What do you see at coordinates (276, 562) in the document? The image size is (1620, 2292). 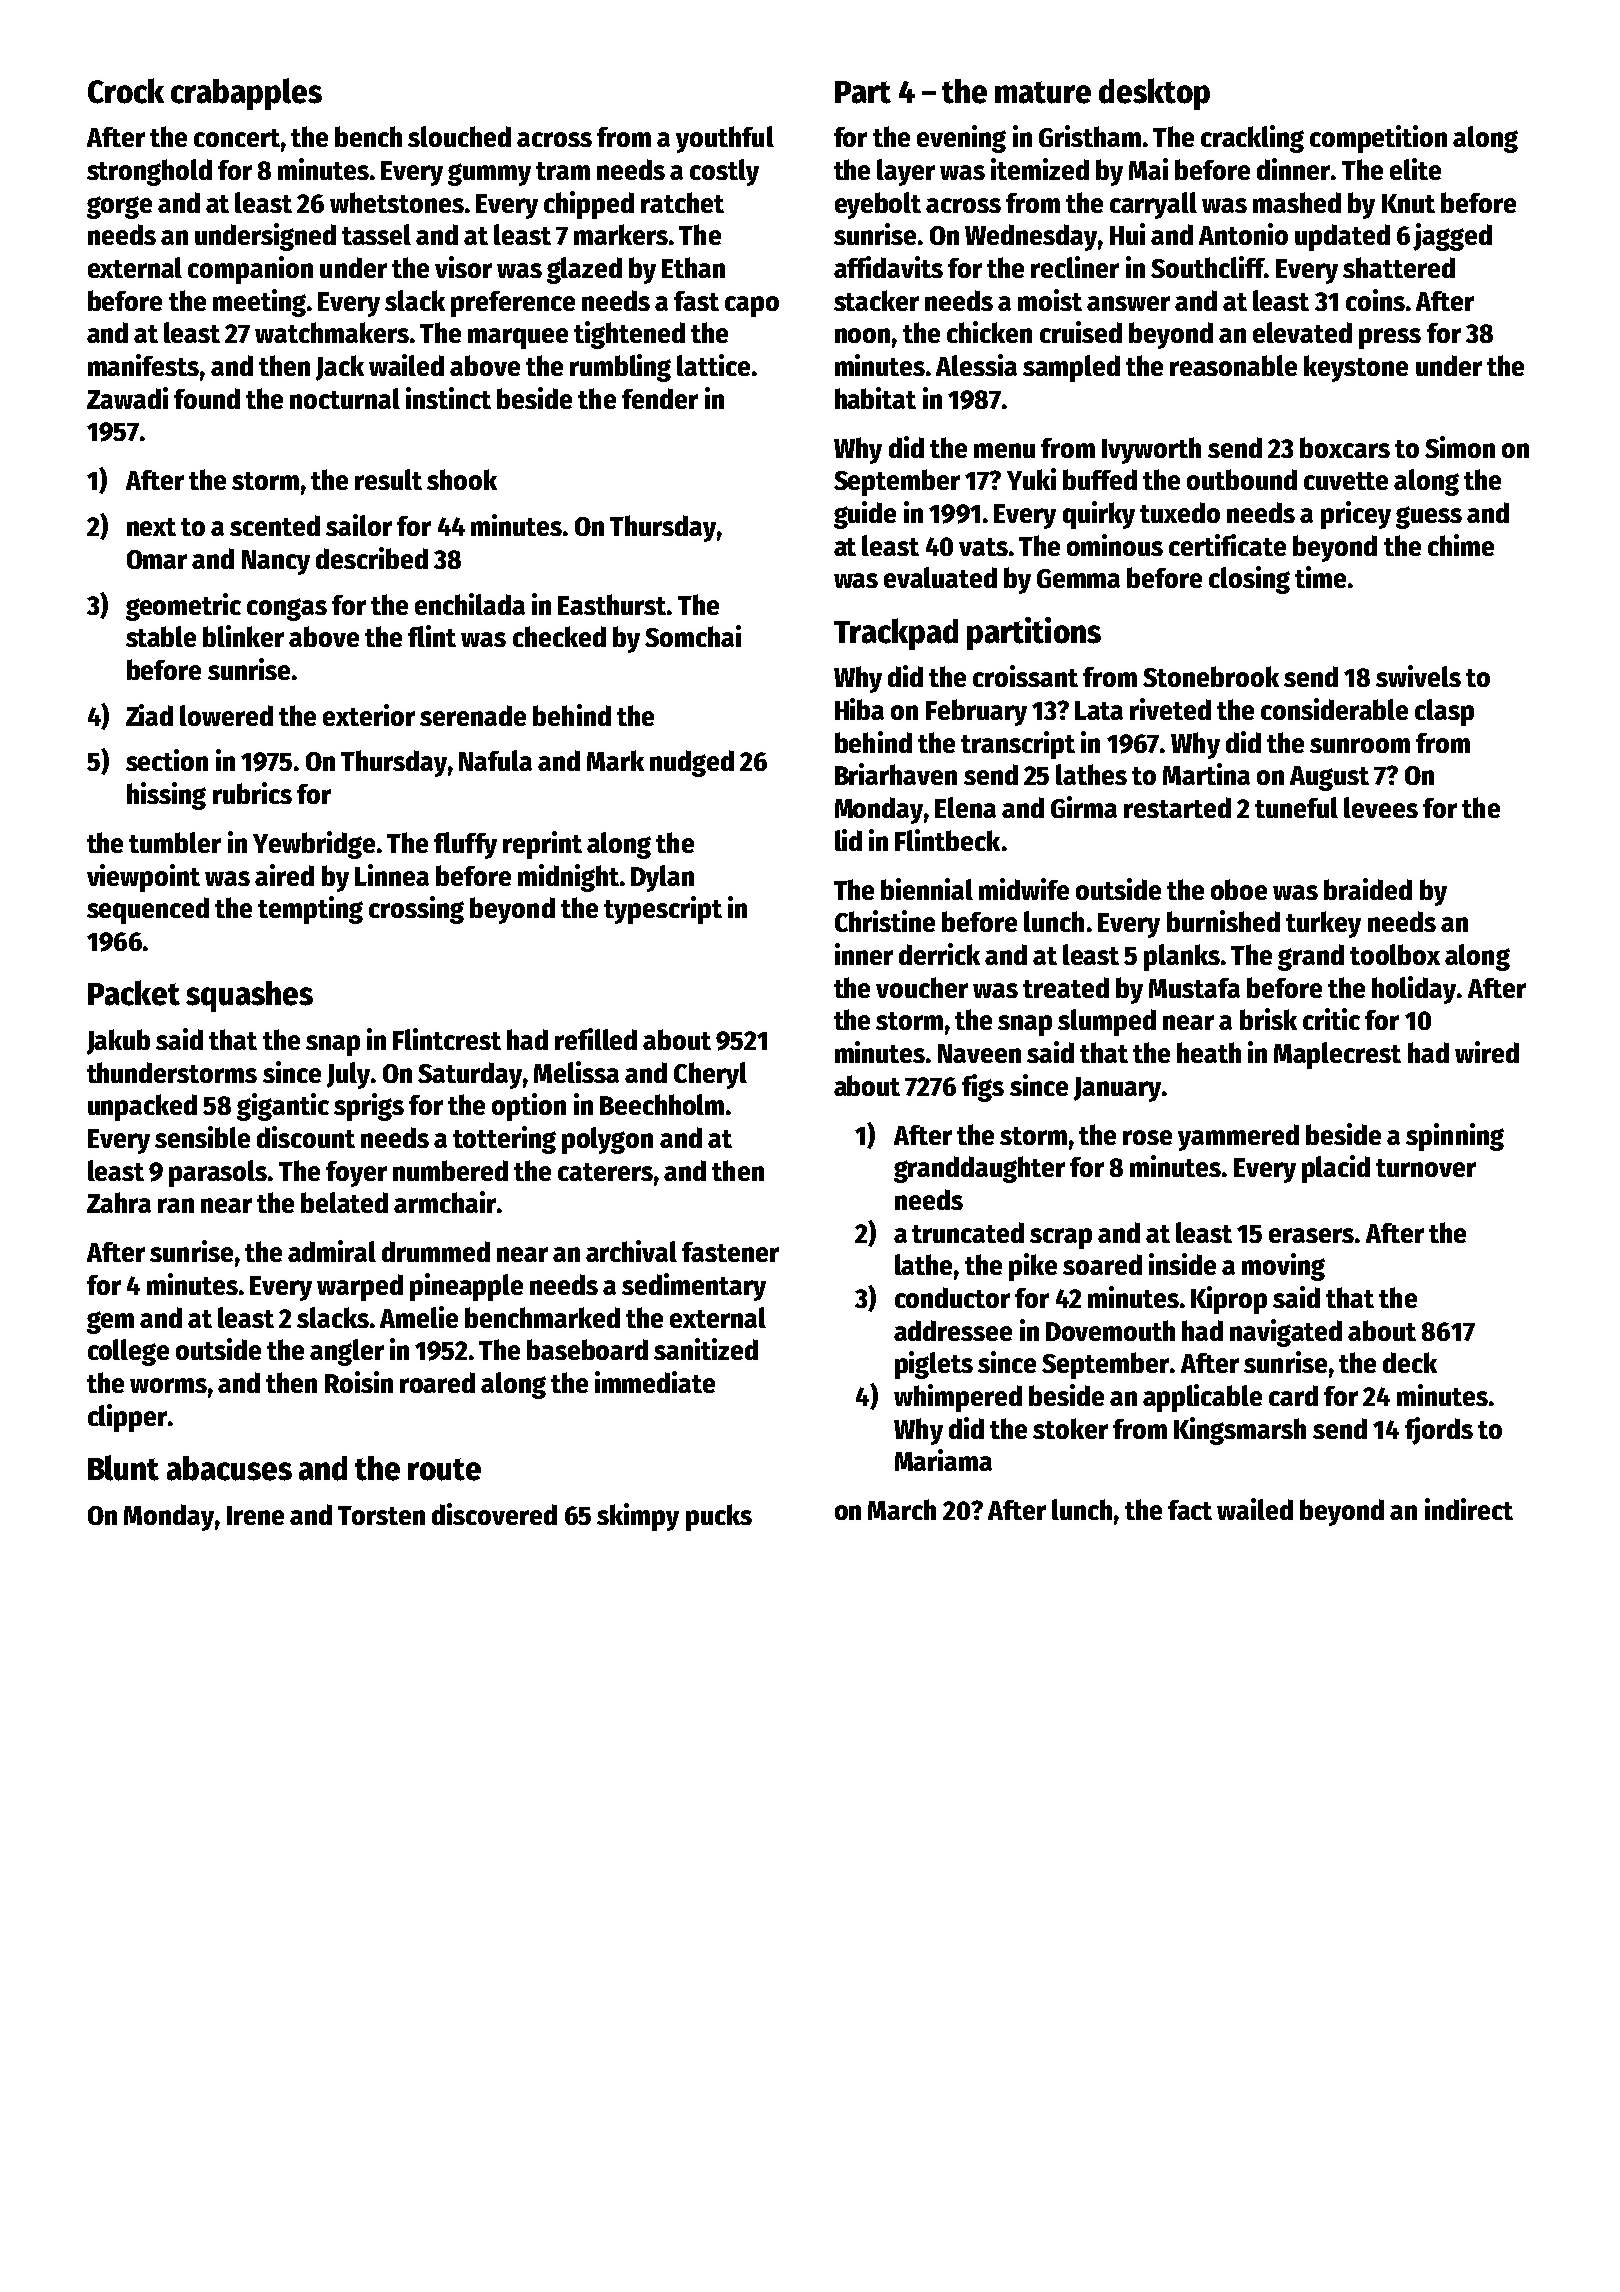 I see `Nancy` at bounding box center [276, 562].
